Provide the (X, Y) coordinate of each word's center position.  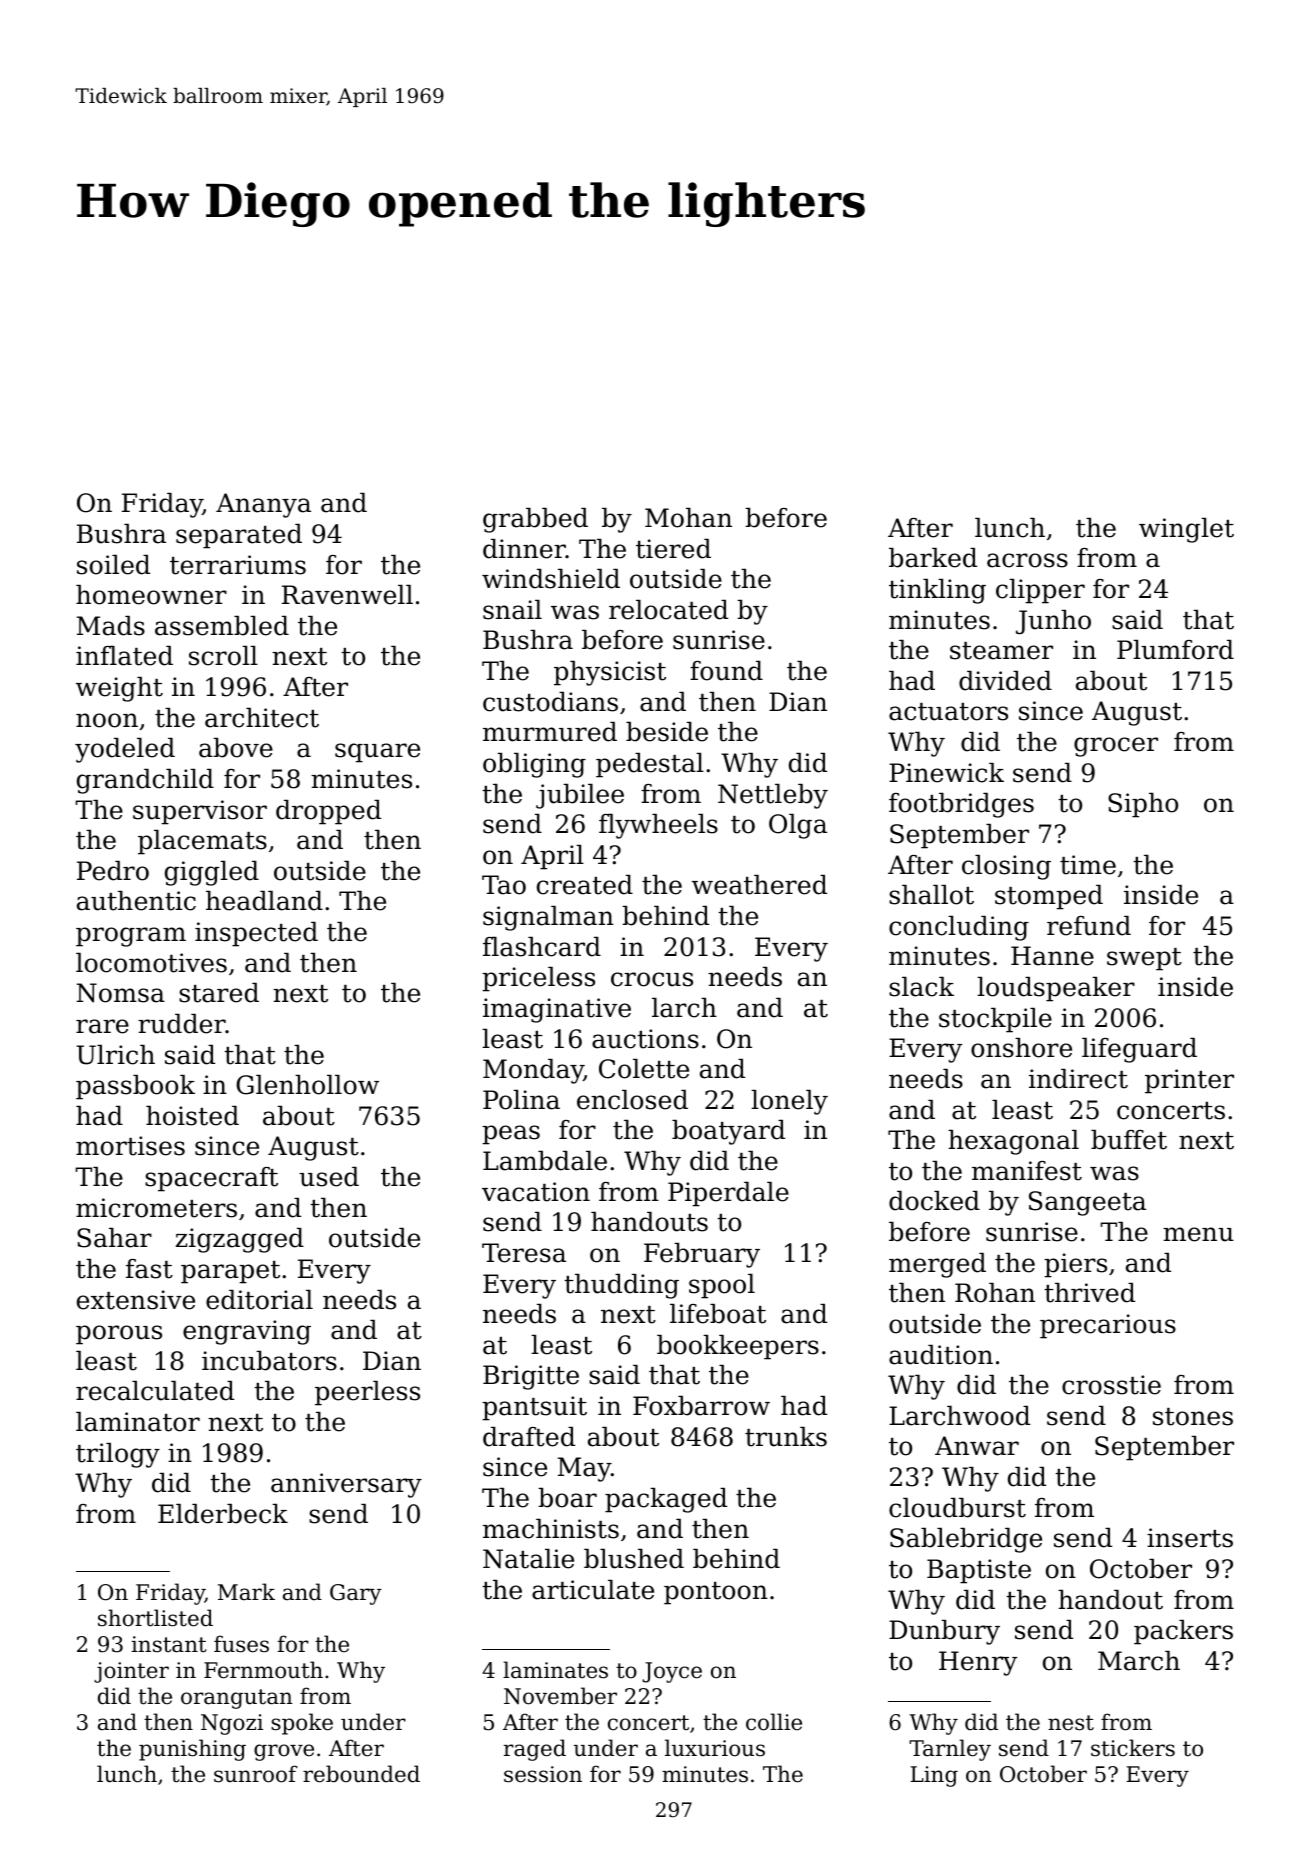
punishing (192, 1750)
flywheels (658, 826)
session (543, 1774)
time (1088, 865)
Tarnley (950, 1750)
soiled (113, 565)
